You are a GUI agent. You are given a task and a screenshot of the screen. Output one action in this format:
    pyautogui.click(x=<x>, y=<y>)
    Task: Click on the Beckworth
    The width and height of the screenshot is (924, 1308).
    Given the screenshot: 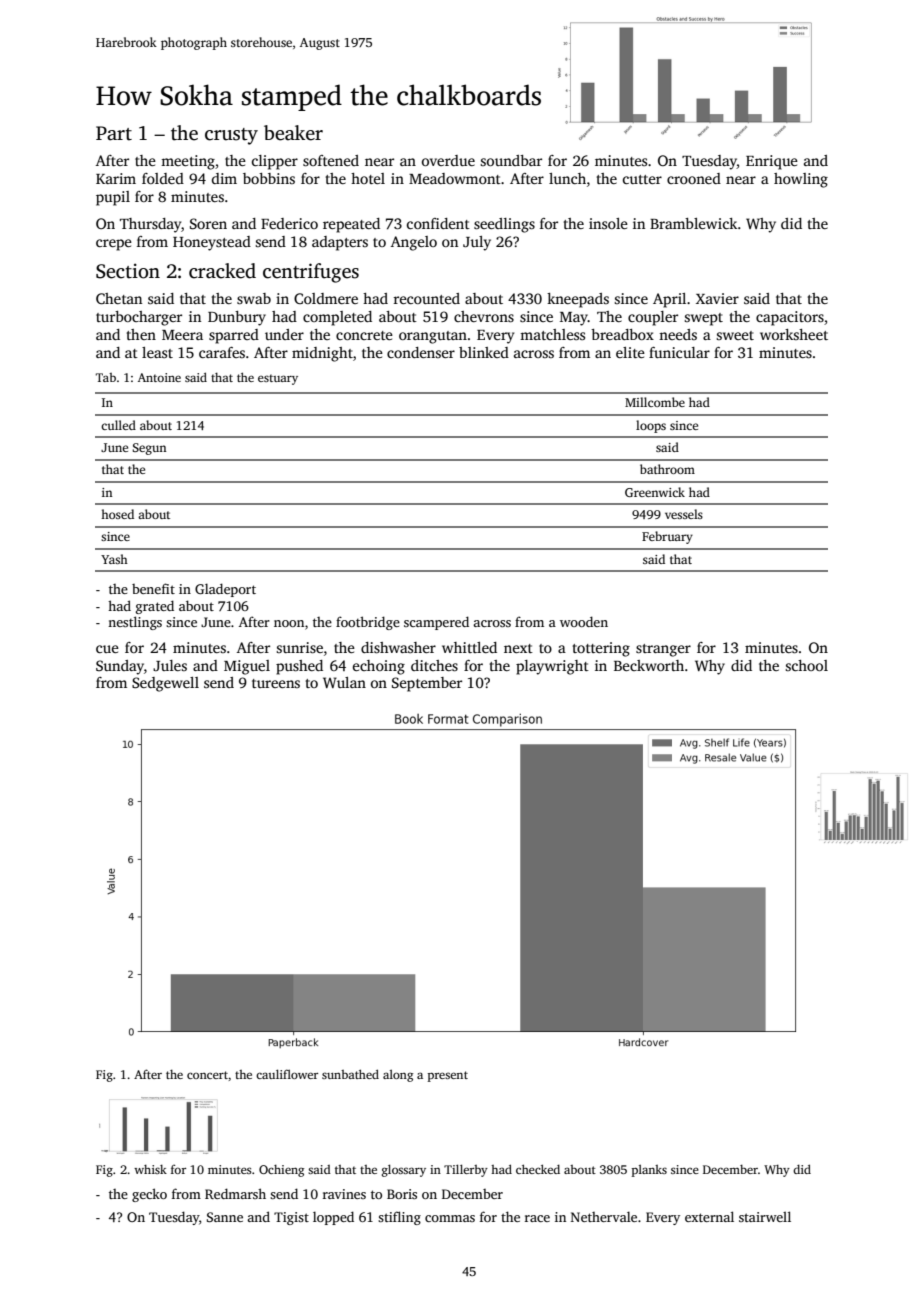 What is the action you would take?
    pyautogui.click(x=649, y=665)
